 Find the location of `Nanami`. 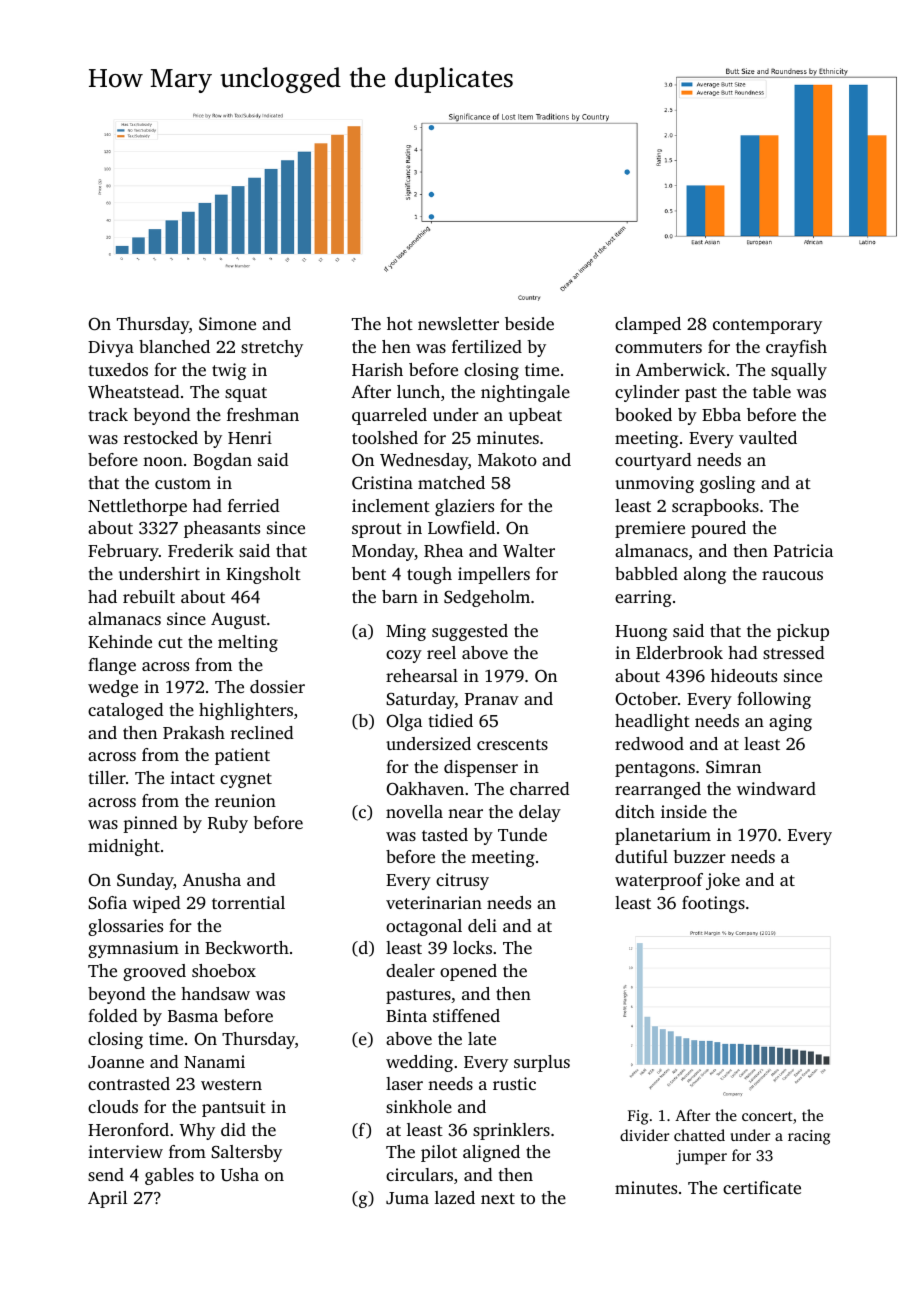

Nanami is located at coordinates (214, 1061).
